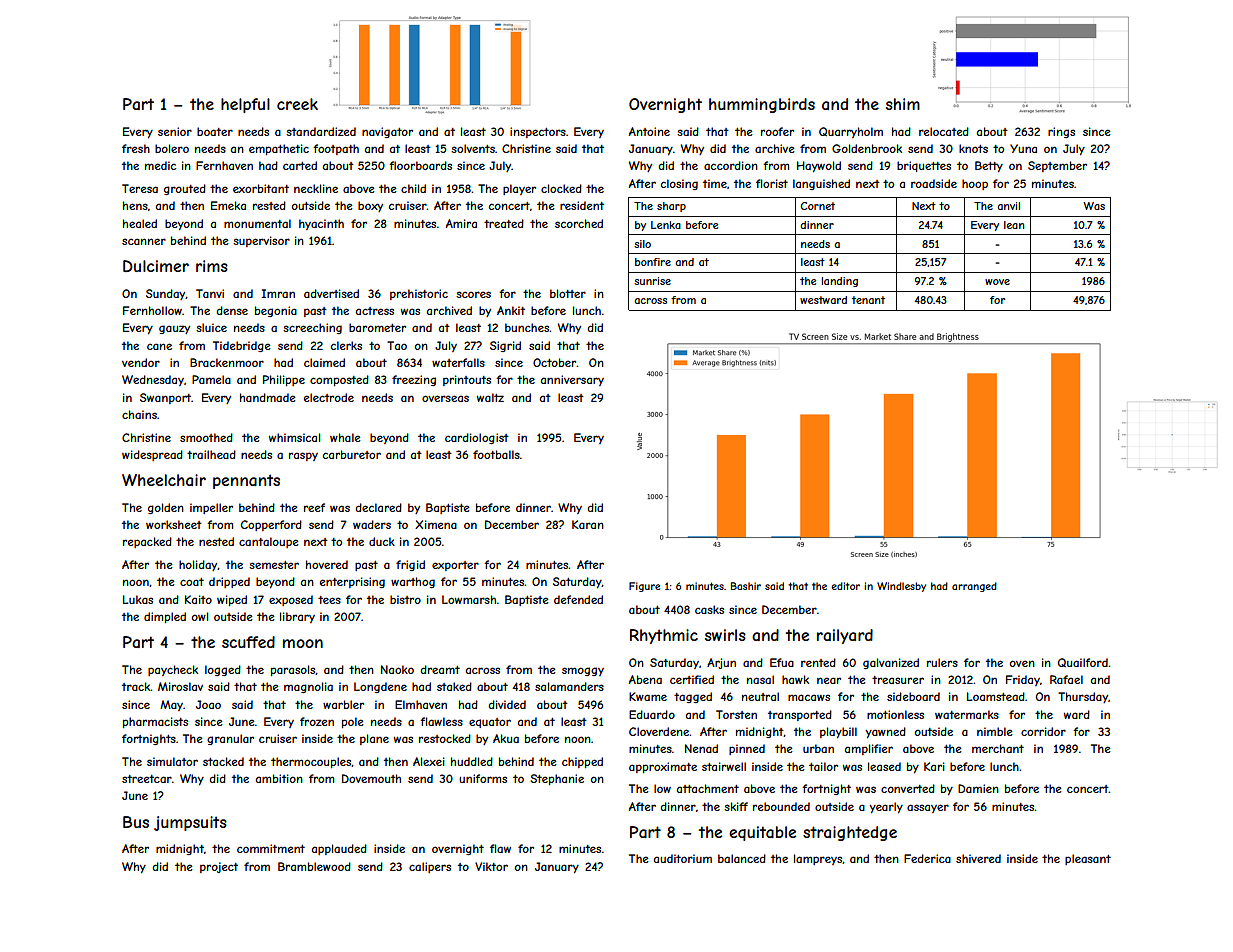 The height and width of the screenshot is (952, 1233). Describe the element at coordinates (538, 132) in the screenshot. I see `inspectors` at that location.
